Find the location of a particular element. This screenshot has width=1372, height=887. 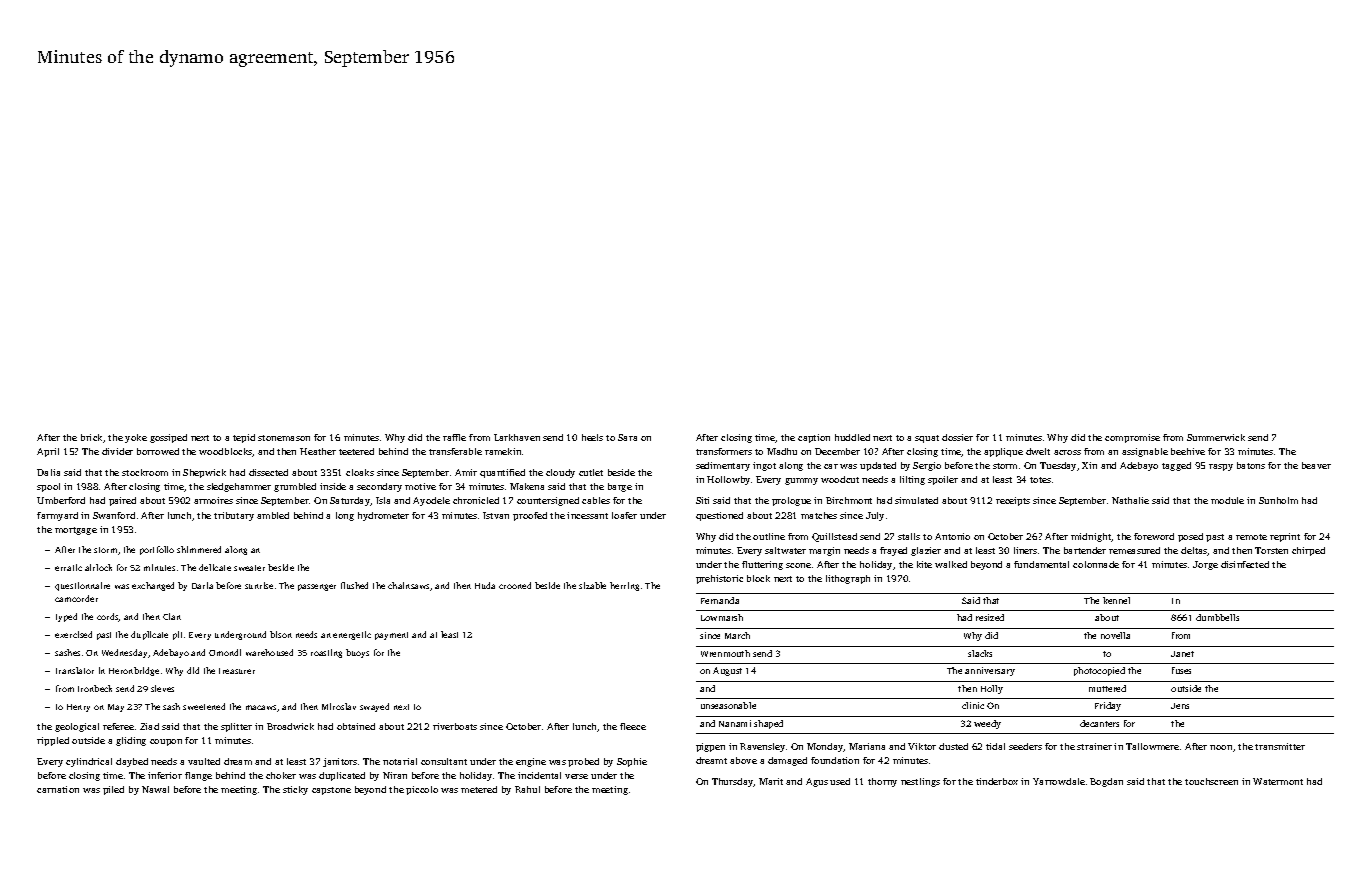

hydrometer is located at coordinates (383, 516).
